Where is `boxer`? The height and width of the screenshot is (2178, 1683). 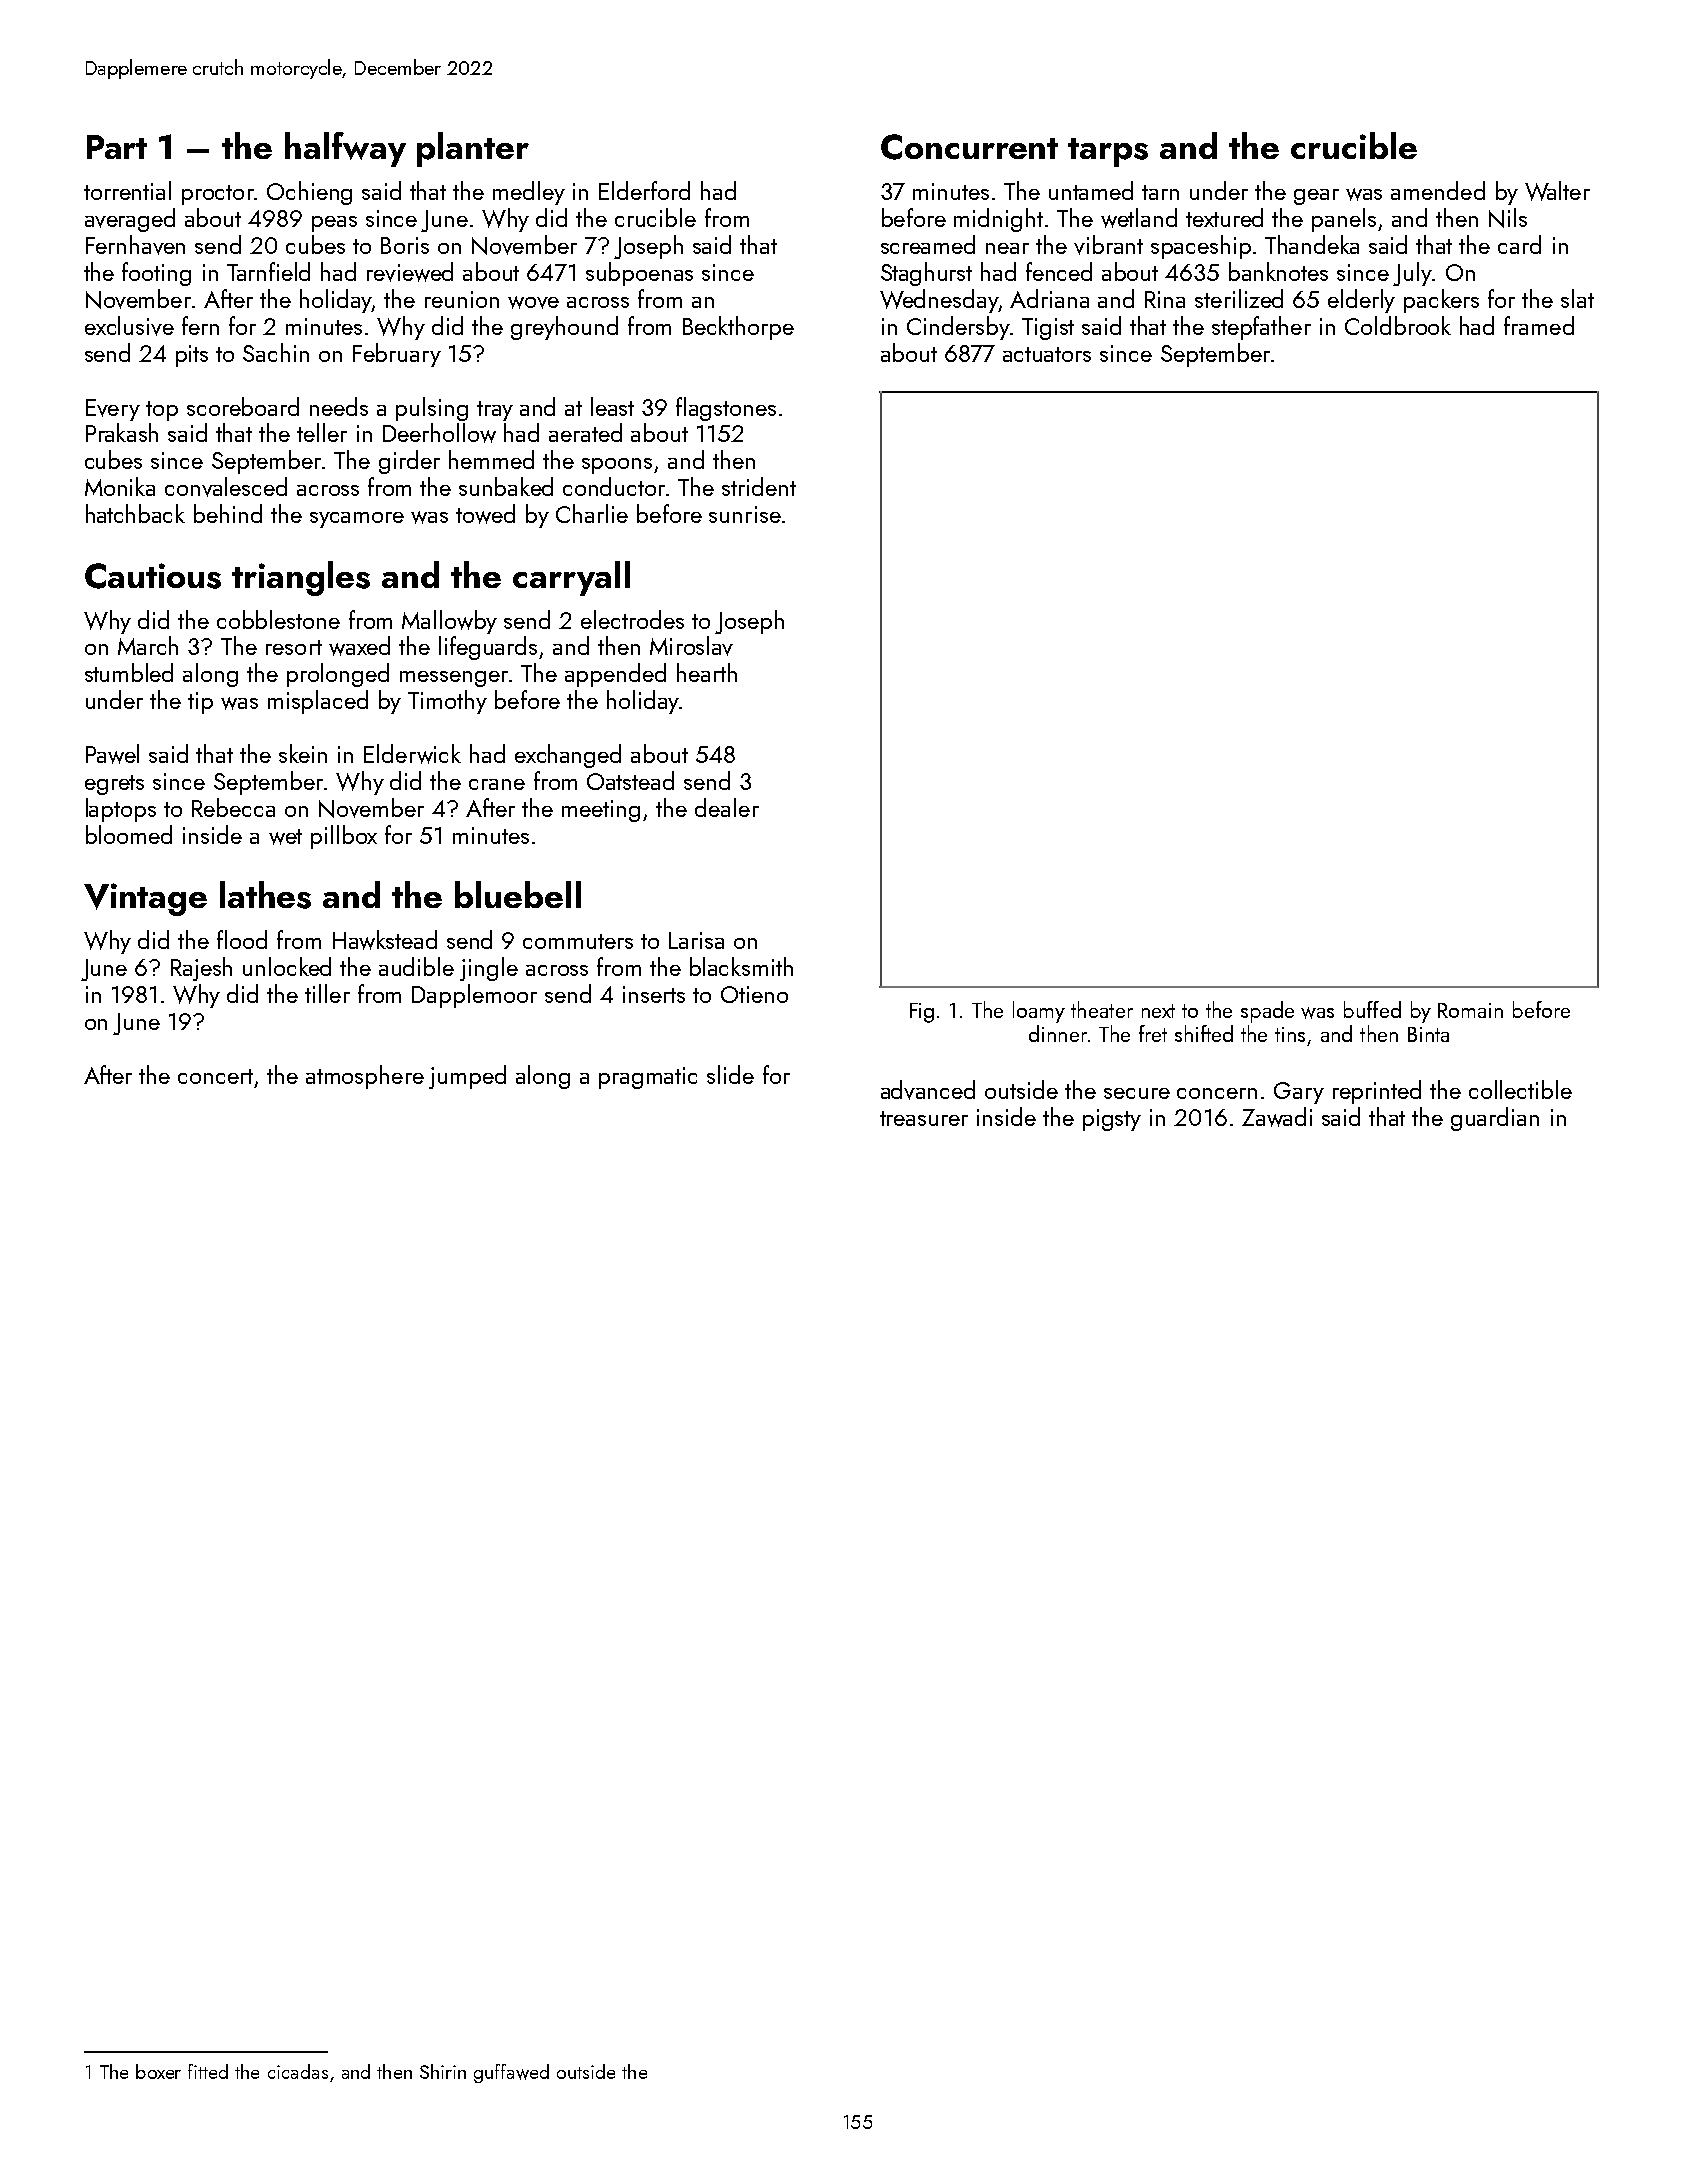
boxer is located at coordinates (158, 2071).
